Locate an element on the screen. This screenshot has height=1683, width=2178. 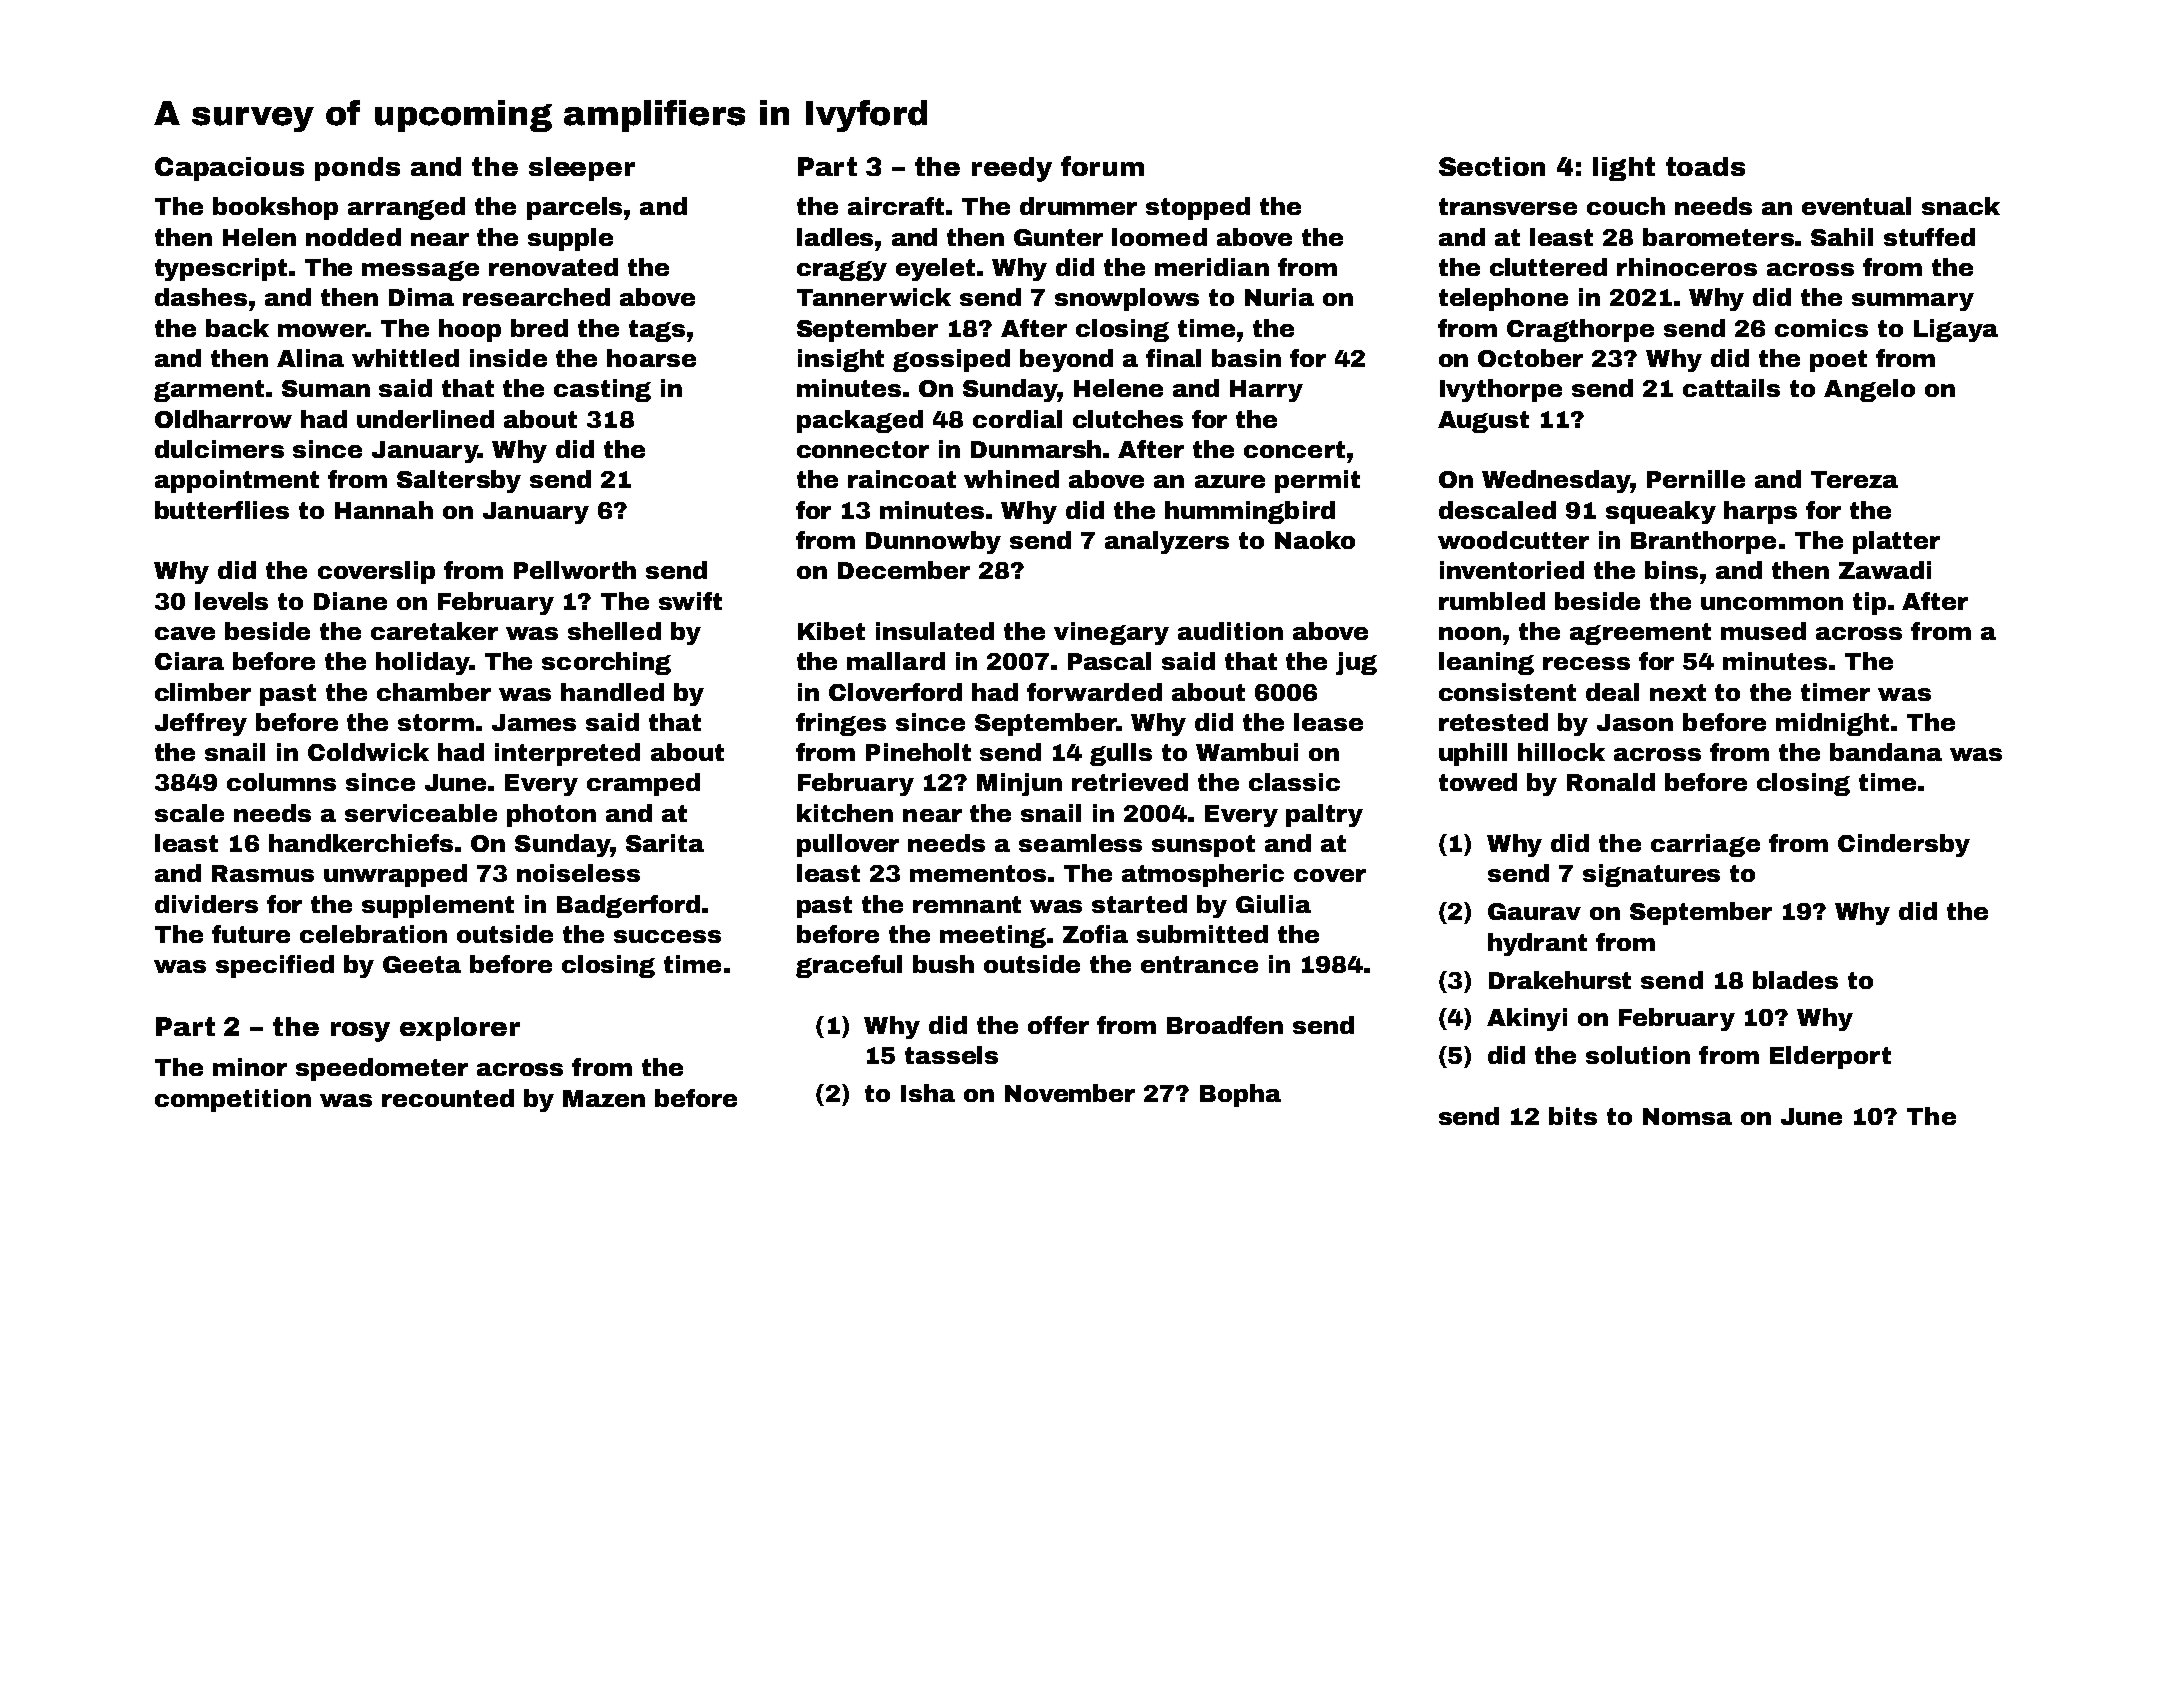
toads is located at coordinates (1705, 166).
